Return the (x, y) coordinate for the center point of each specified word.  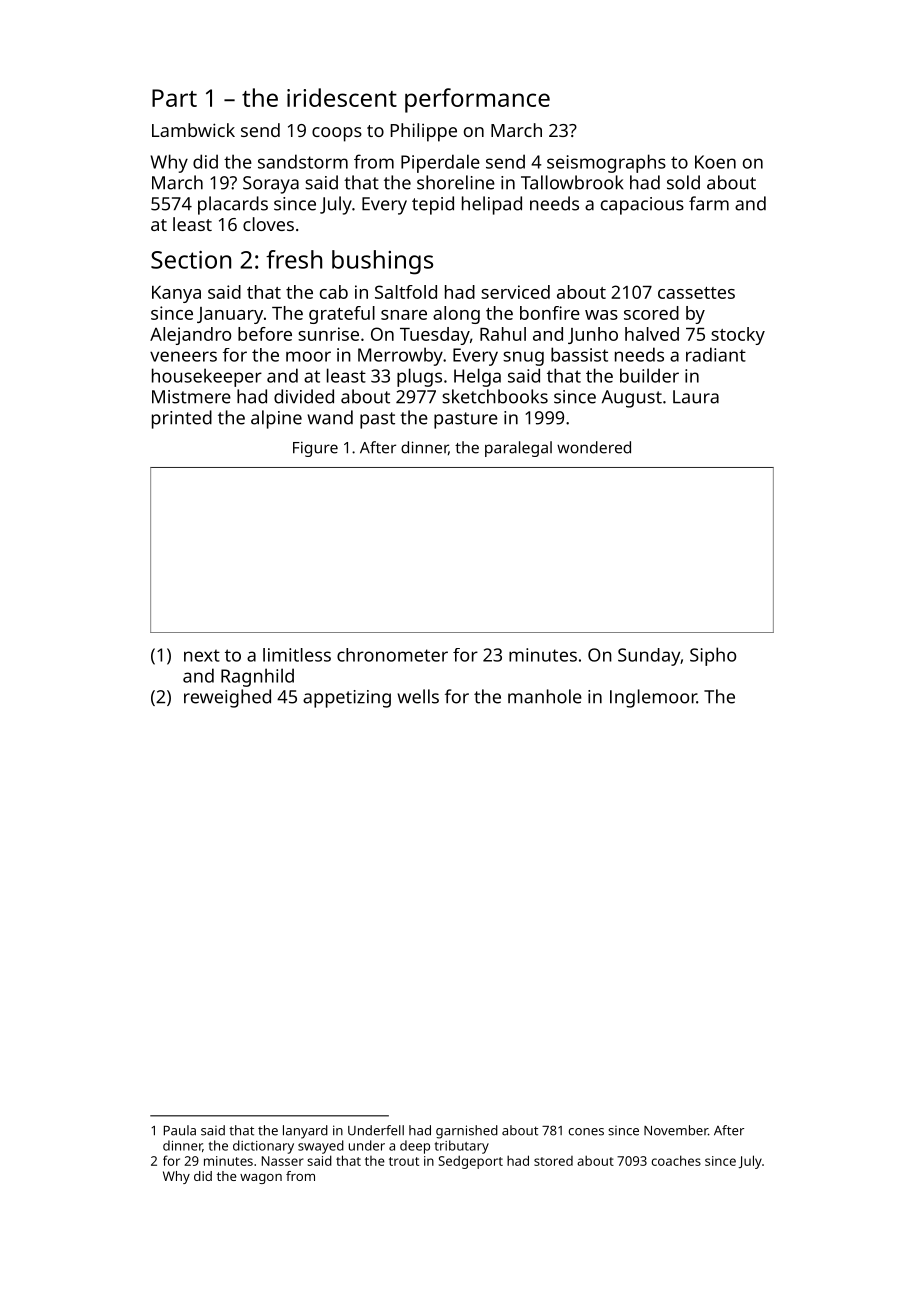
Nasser (283, 1161)
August (632, 399)
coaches (676, 1160)
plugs (419, 377)
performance (477, 100)
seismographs (606, 163)
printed (182, 419)
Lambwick (193, 130)
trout (404, 1161)
